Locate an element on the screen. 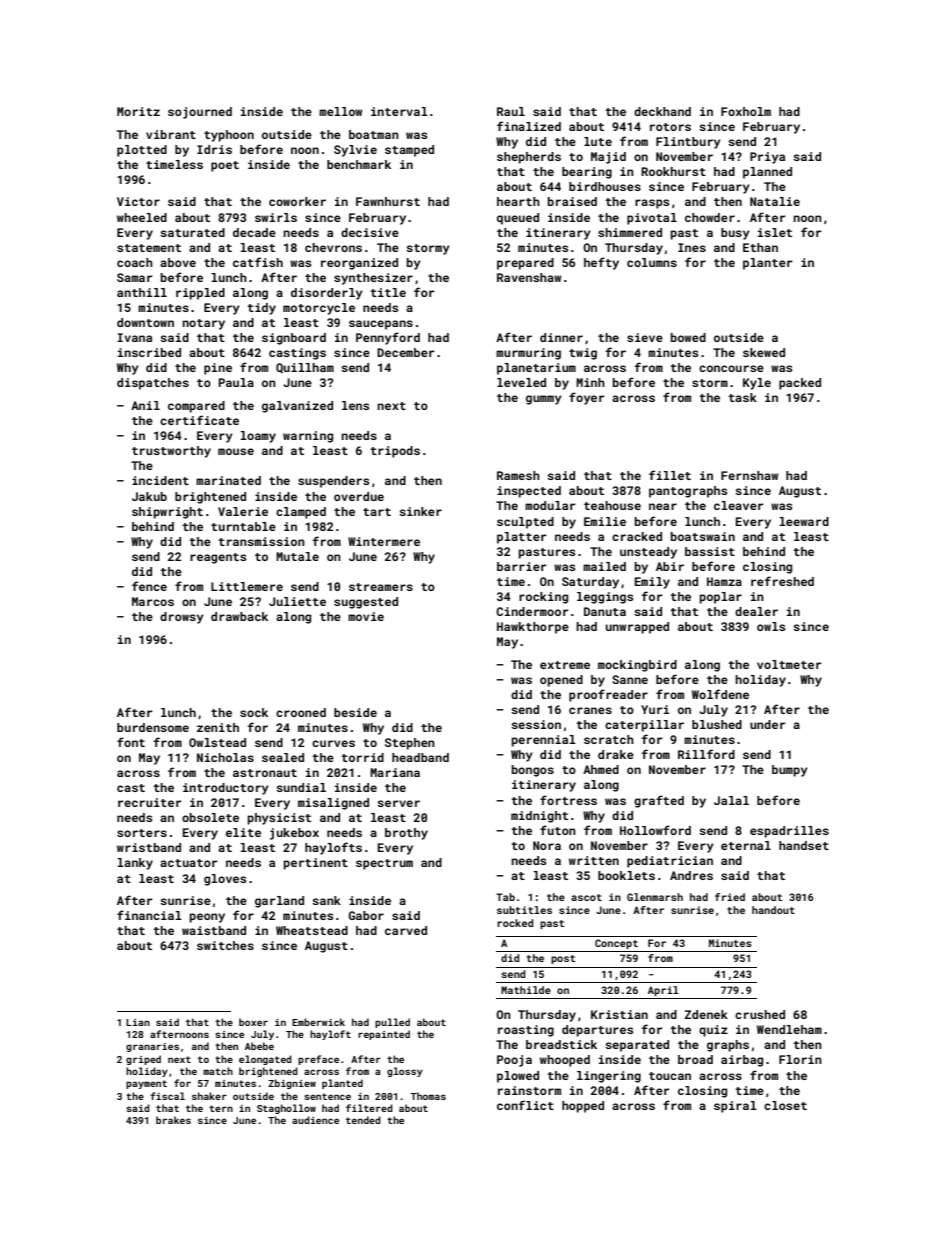 The image size is (952, 1233). Anil is located at coordinates (145, 405).
